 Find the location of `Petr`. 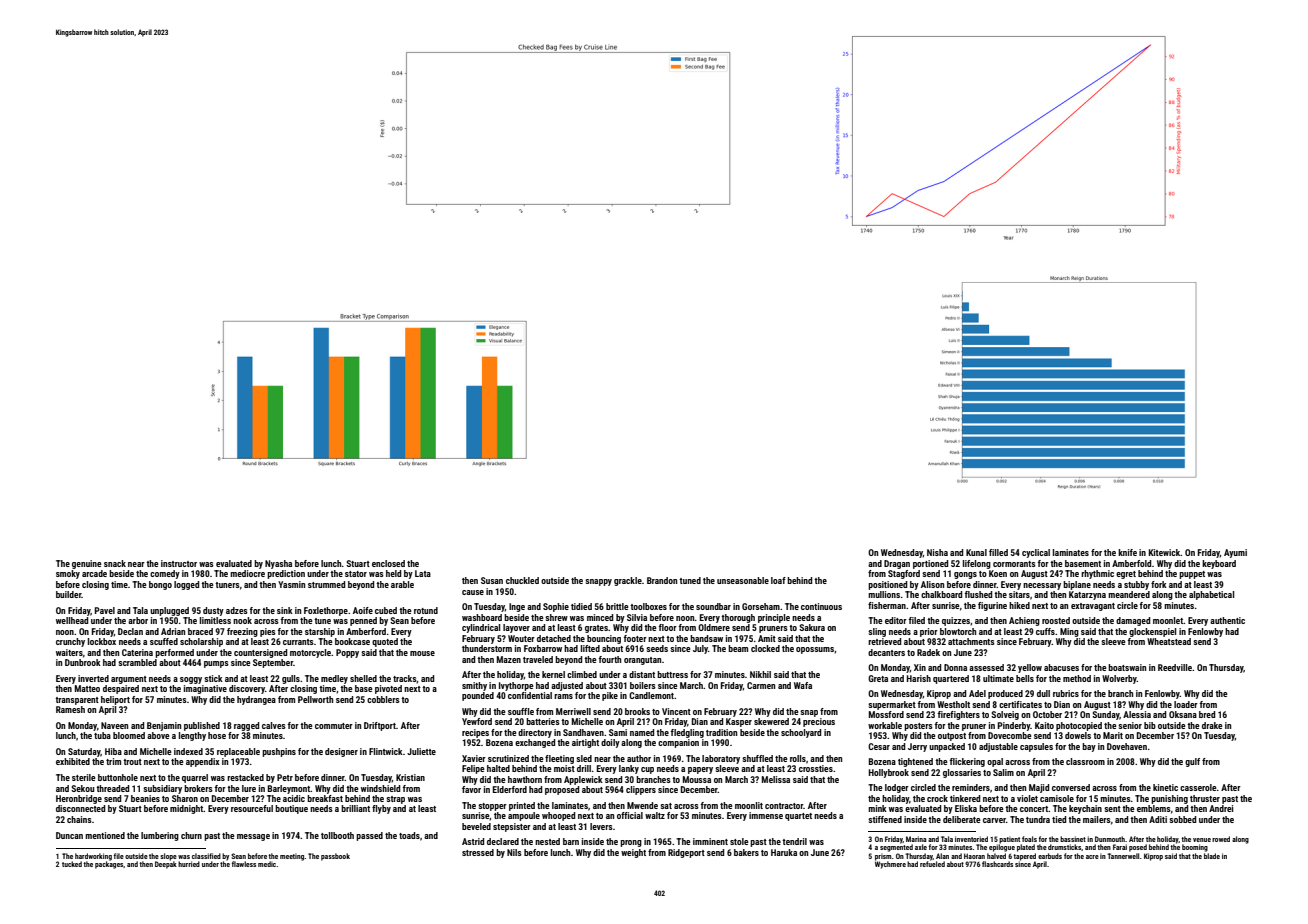

Petr is located at coordinates (285, 777).
